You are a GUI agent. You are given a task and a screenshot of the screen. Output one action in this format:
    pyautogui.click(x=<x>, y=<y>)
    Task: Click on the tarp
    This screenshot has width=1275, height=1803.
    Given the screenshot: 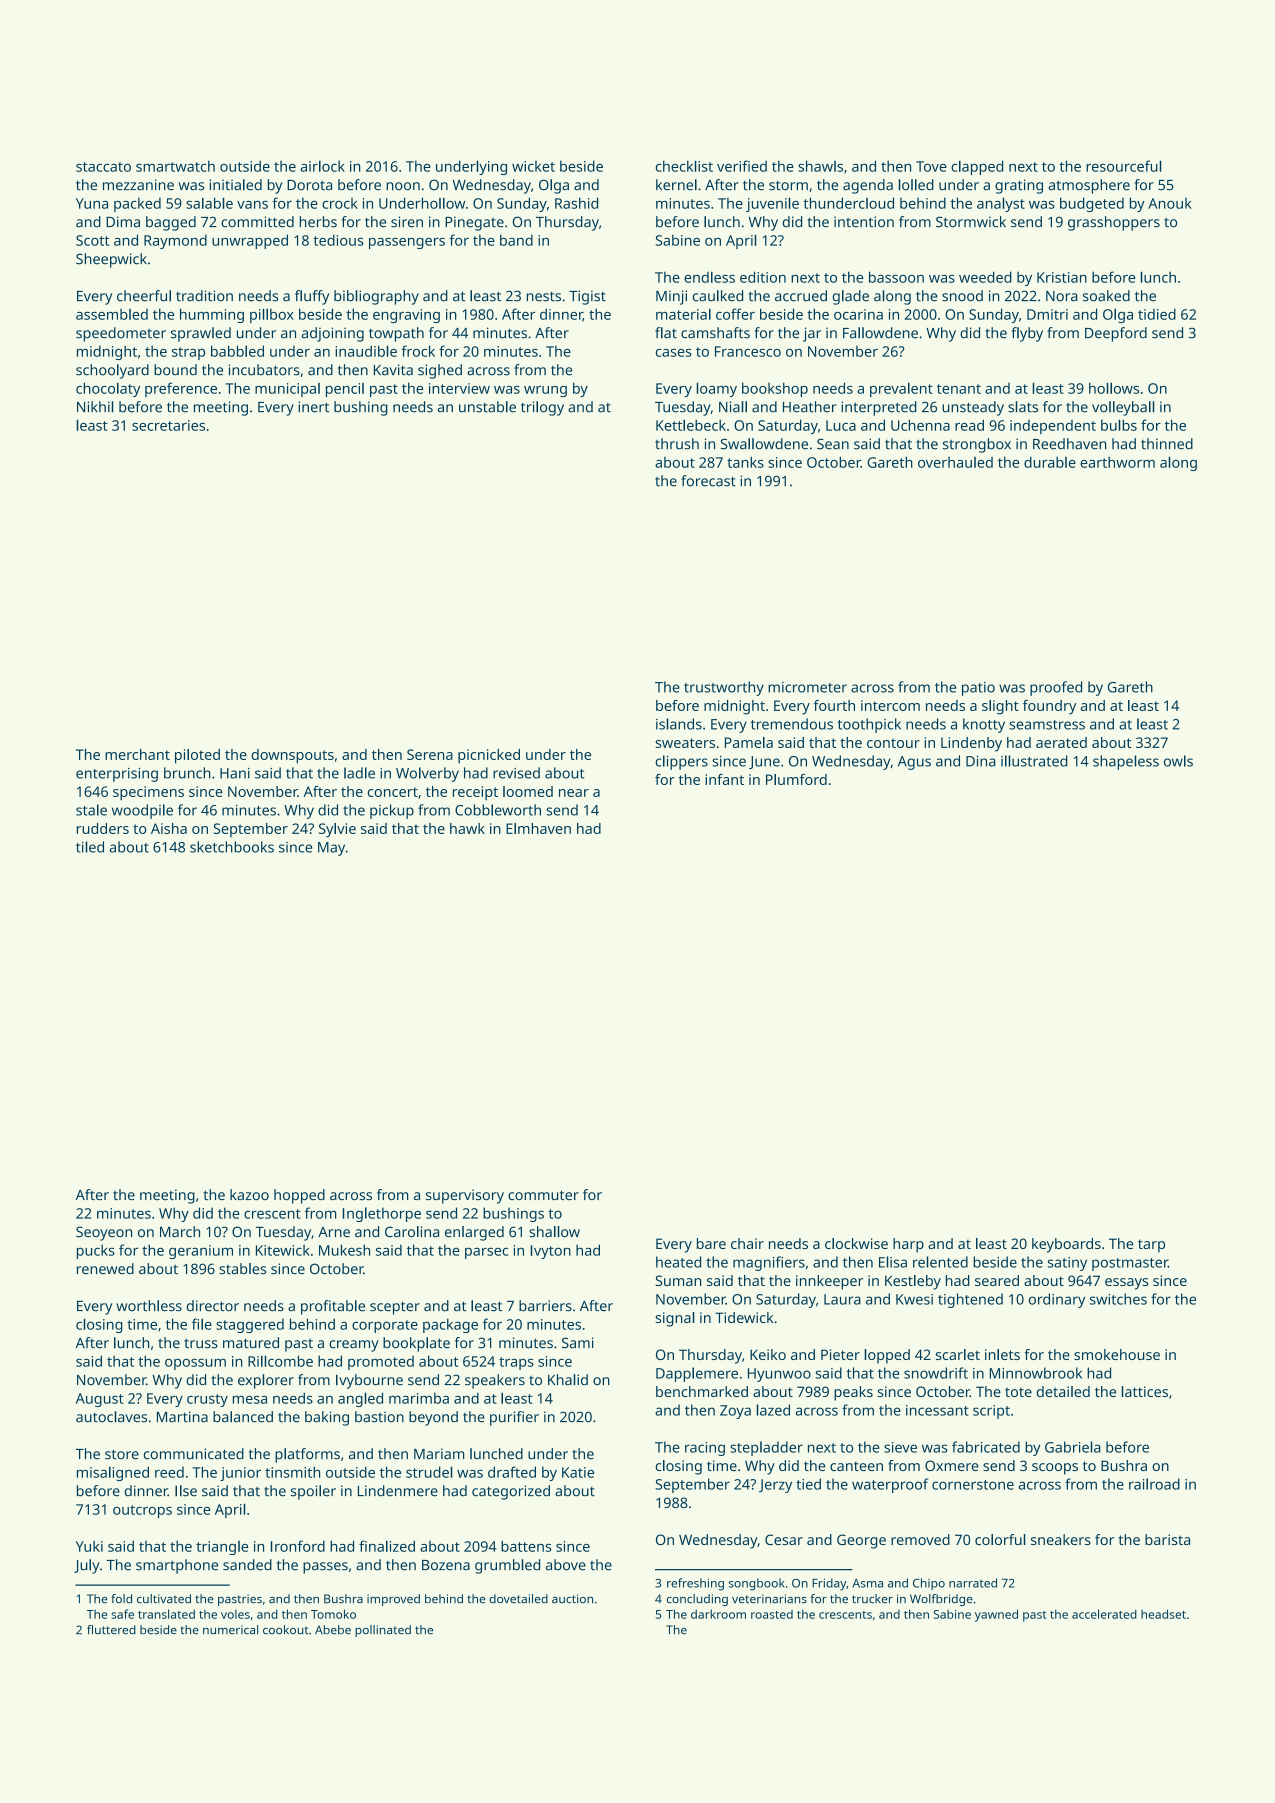 What is the action you would take?
    pyautogui.click(x=1151, y=1246)
